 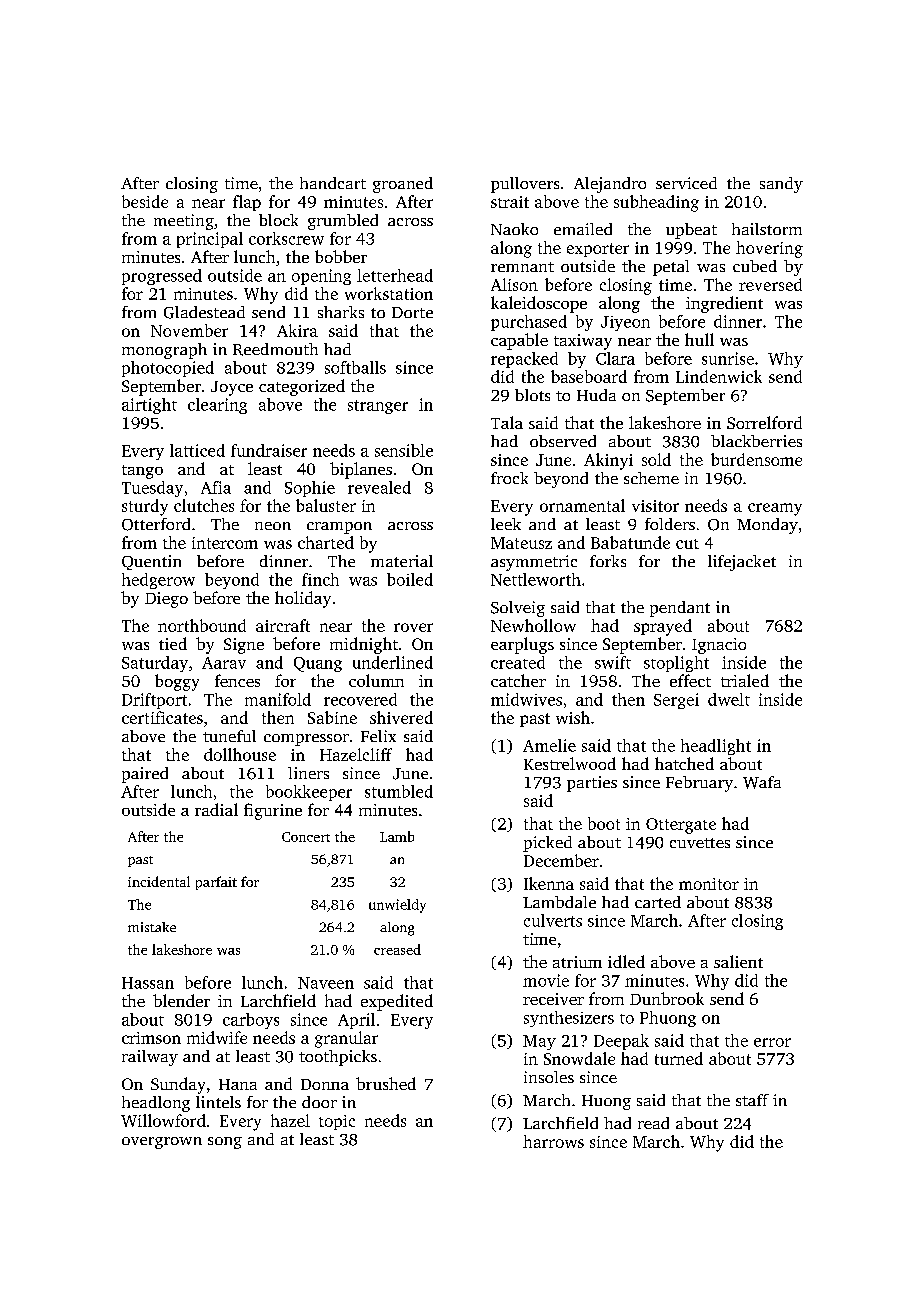 I want to click on read, so click(x=653, y=1123).
